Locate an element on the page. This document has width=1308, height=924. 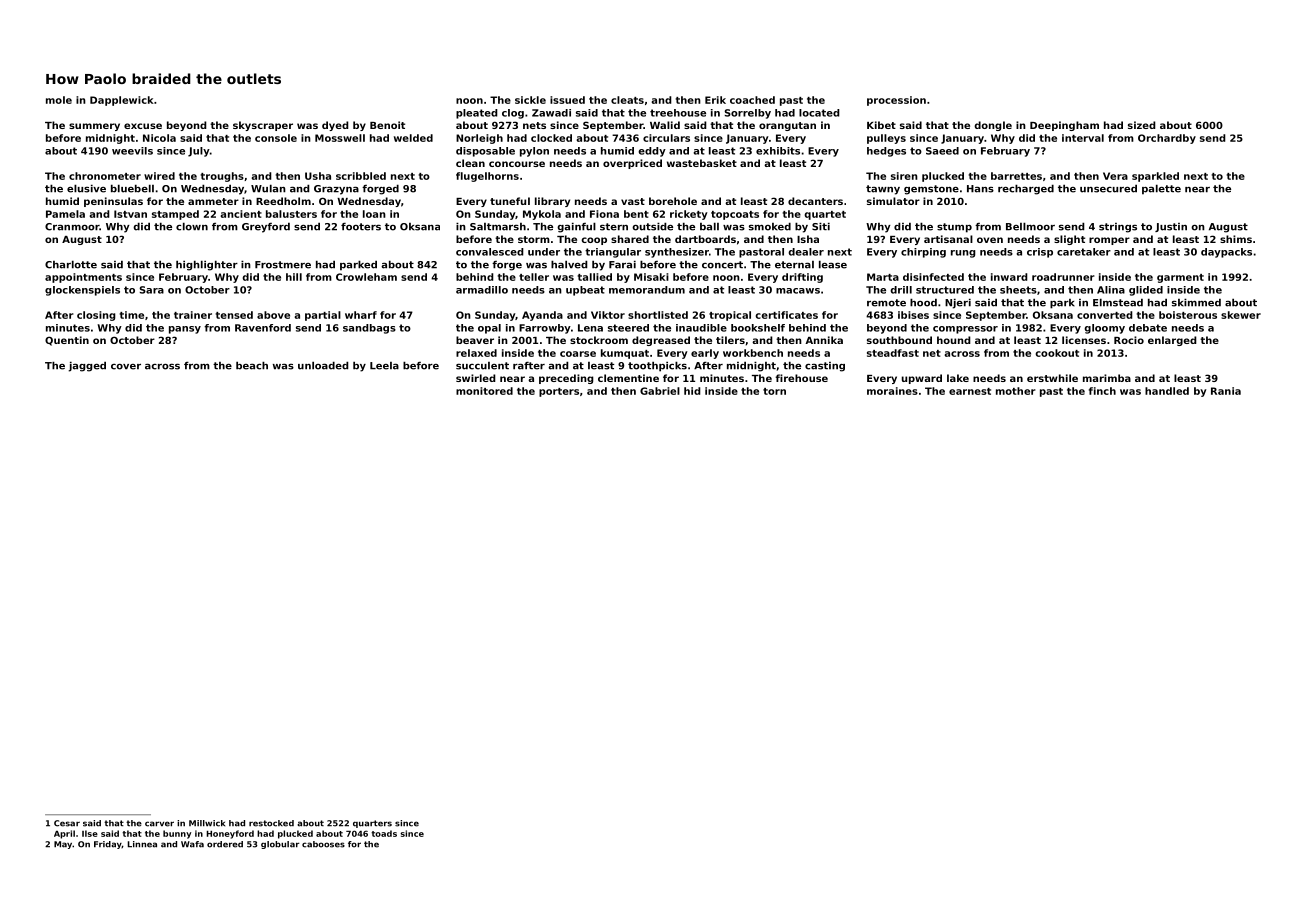
highlighter is located at coordinates (207, 265).
